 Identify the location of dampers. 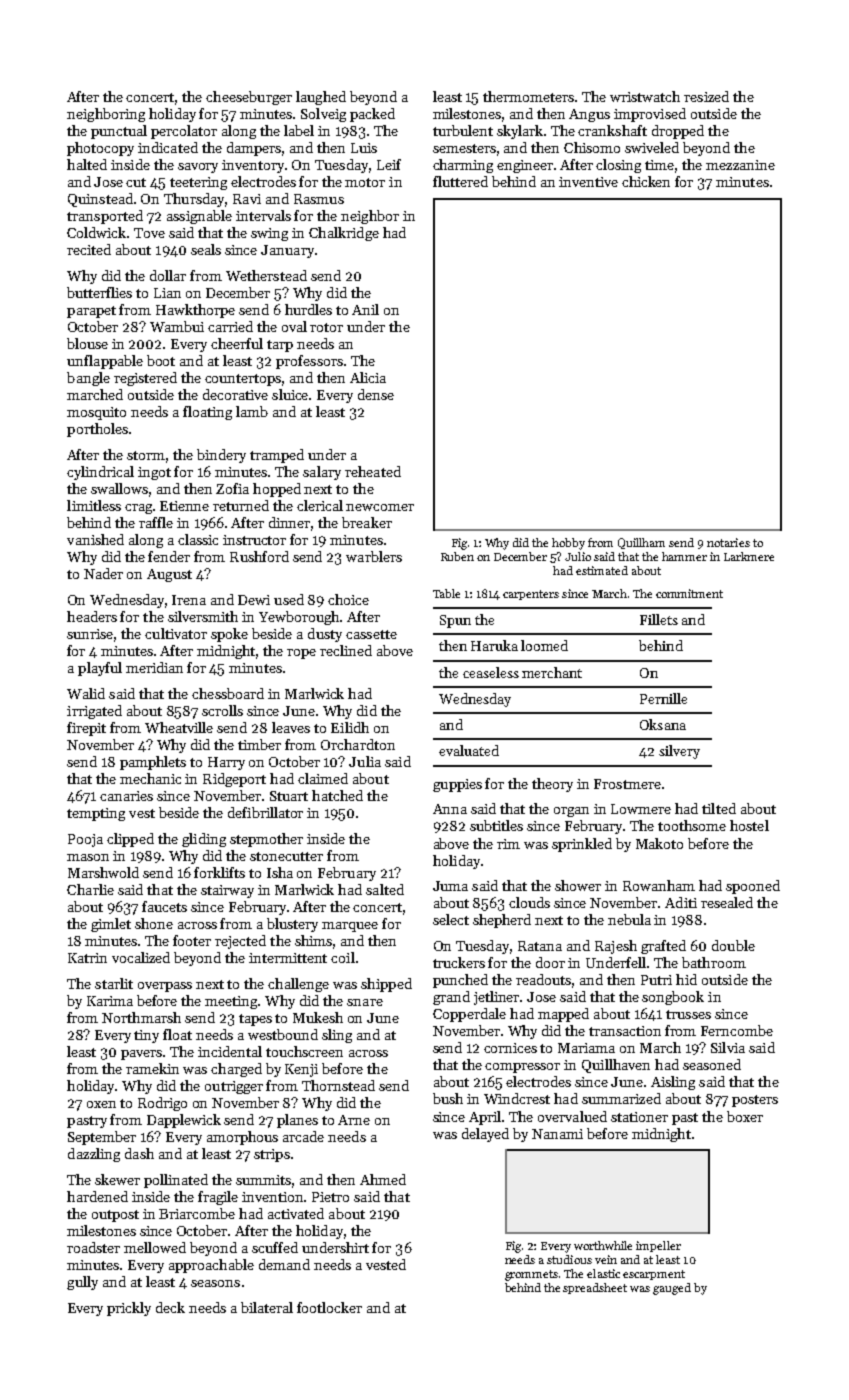
(254, 149).
